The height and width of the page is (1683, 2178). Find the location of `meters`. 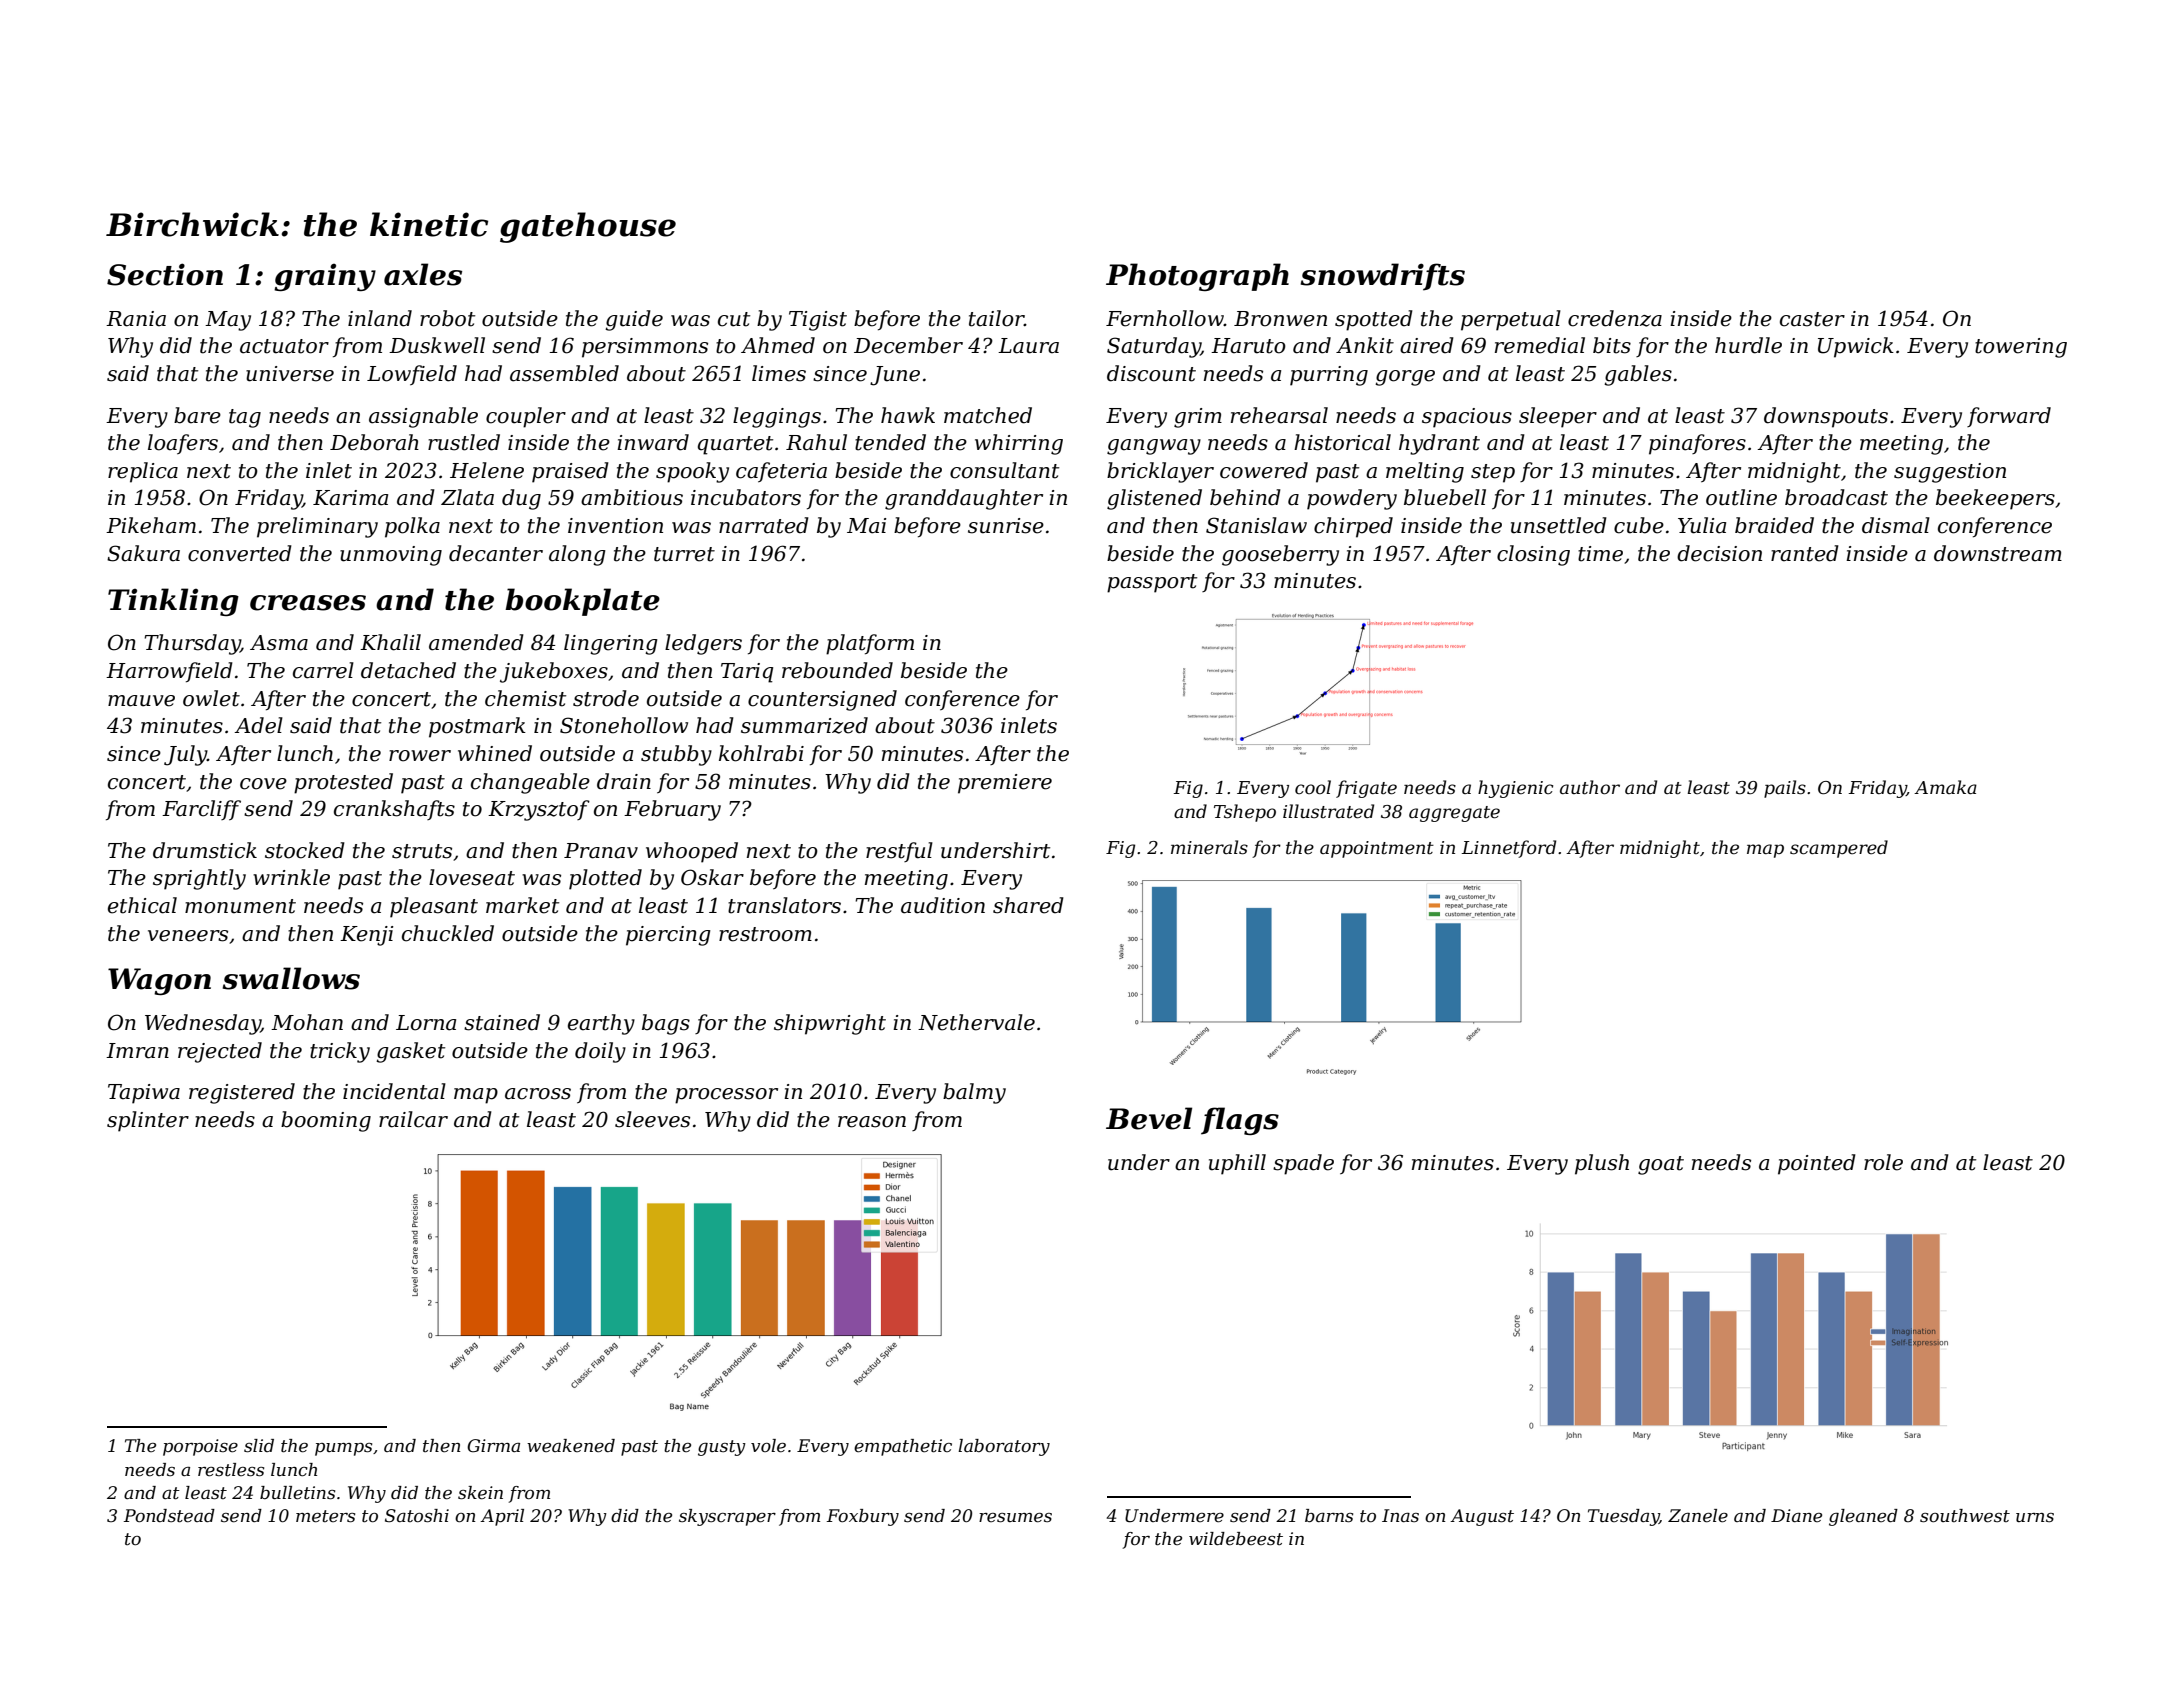

meters is located at coordinates (325, 1516).
